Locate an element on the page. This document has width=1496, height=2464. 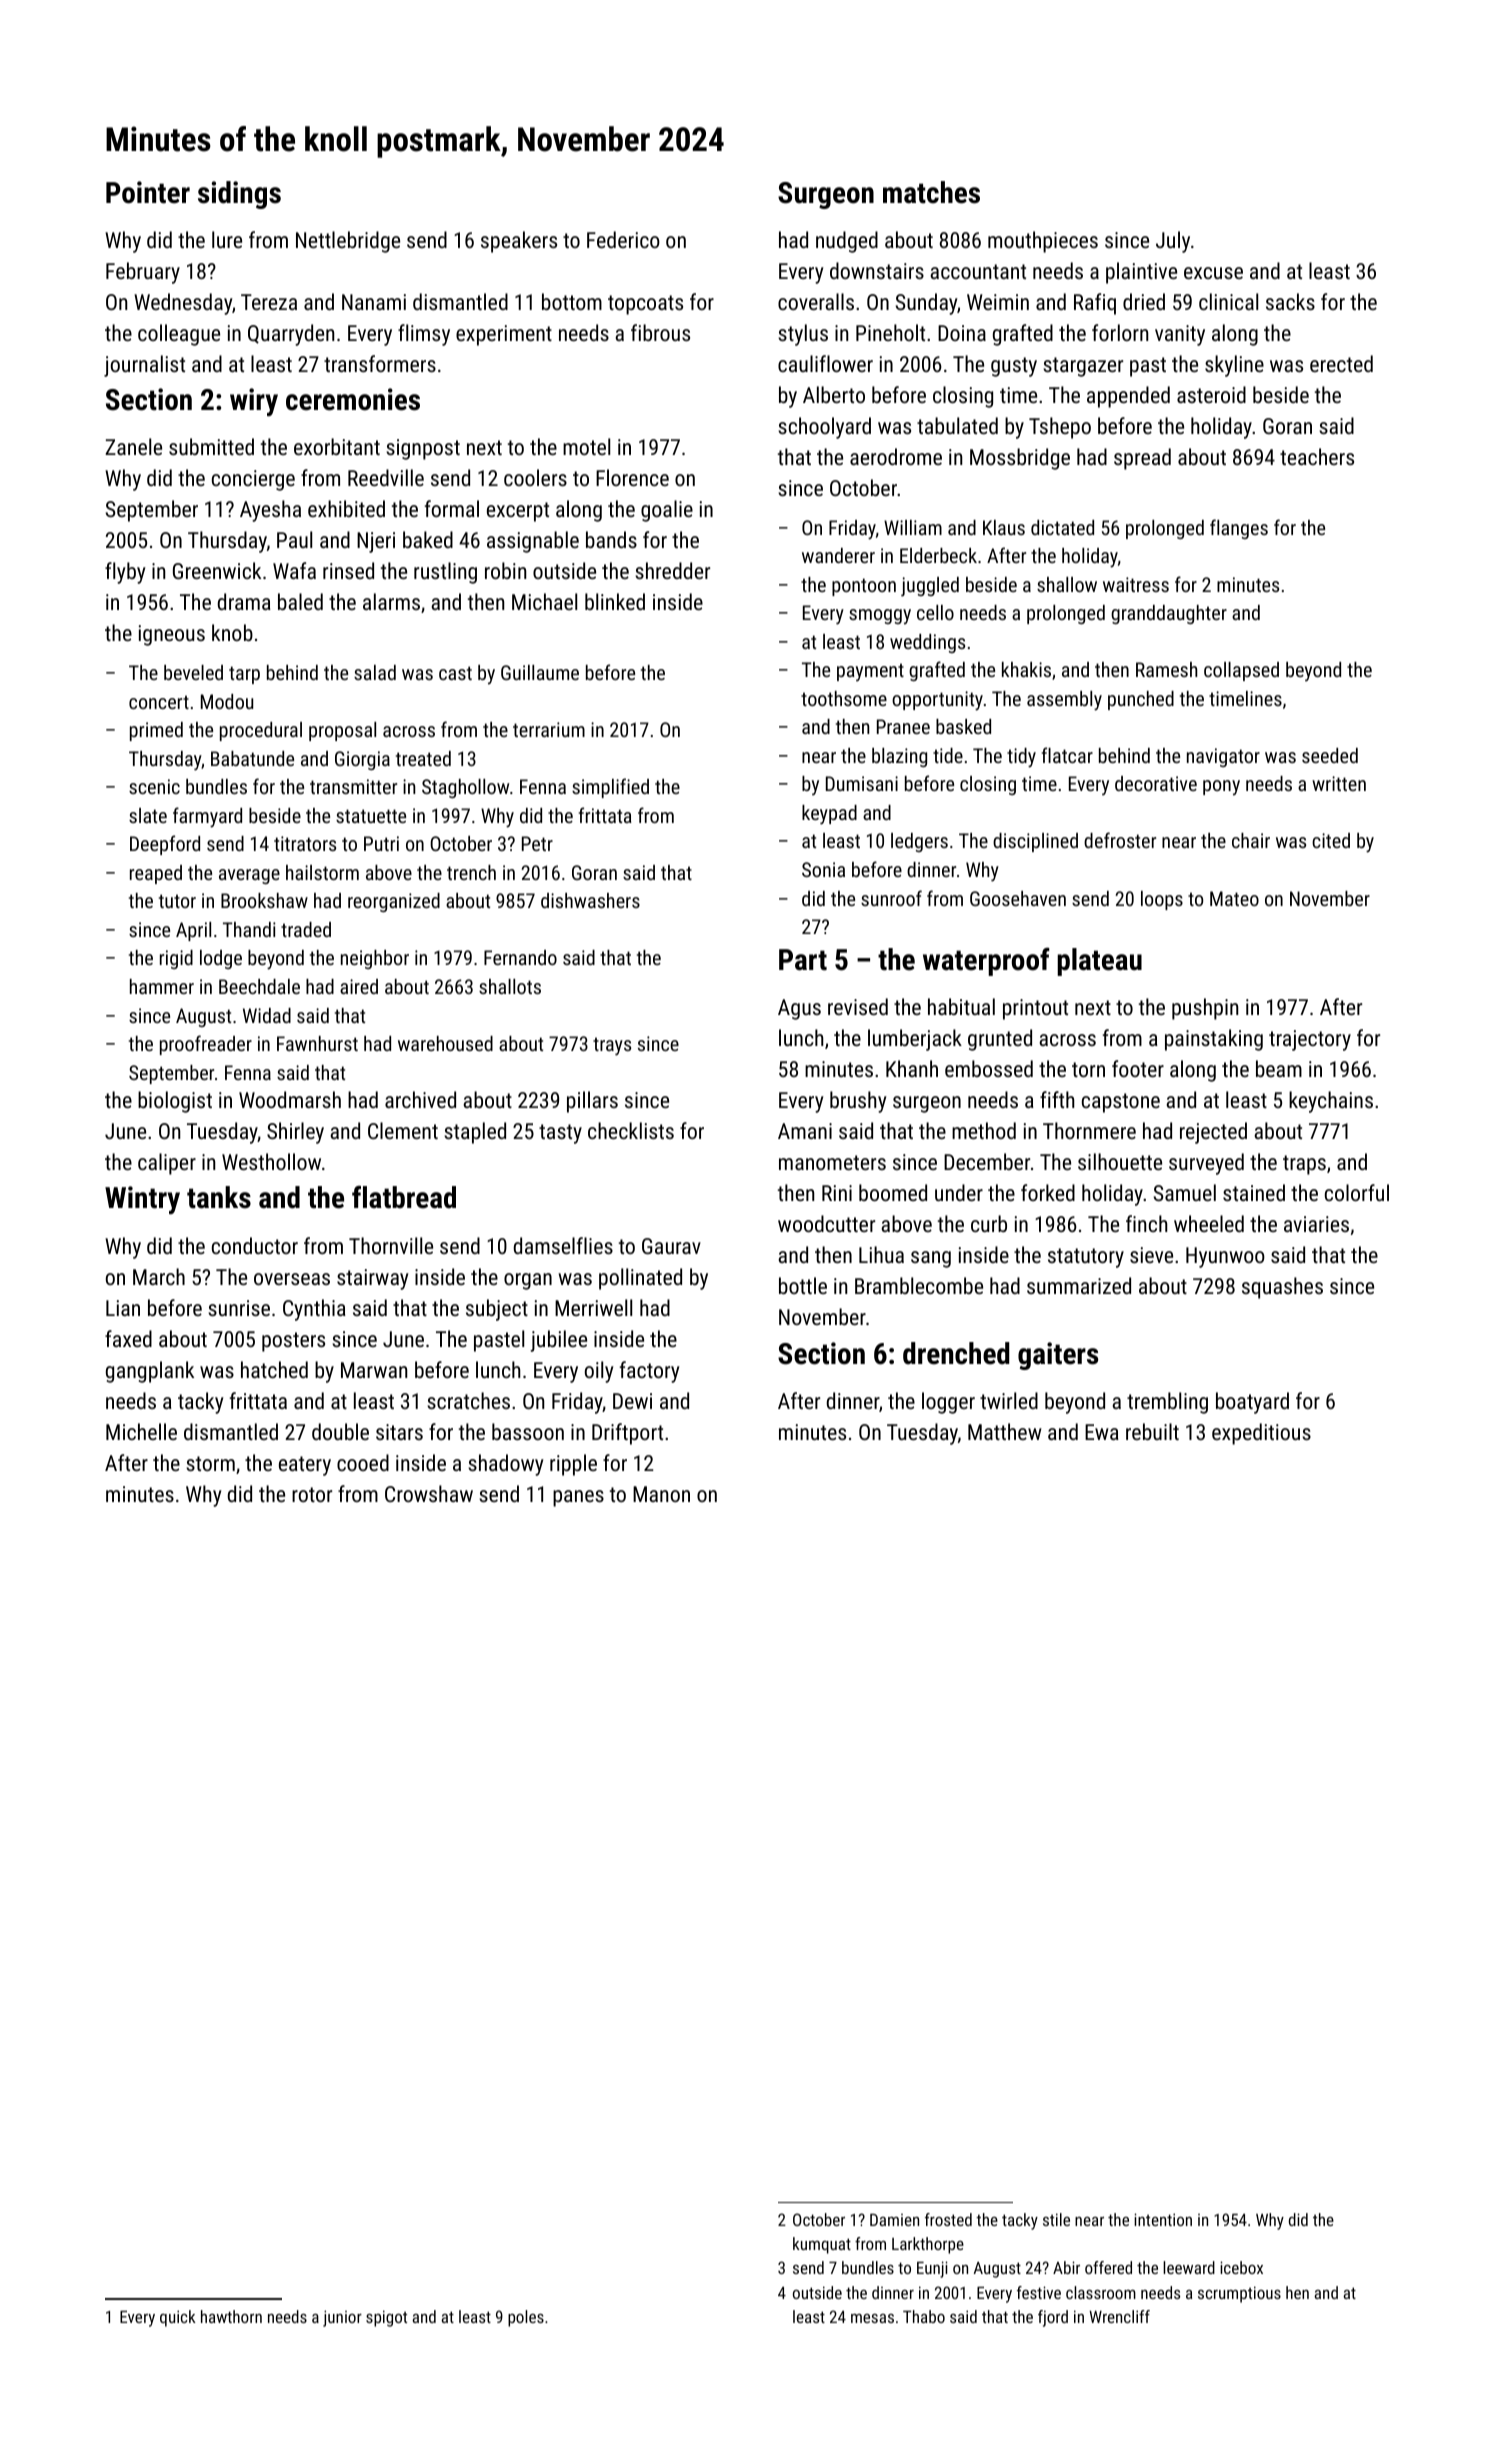
poles is located at coordinates (526, 2318).
